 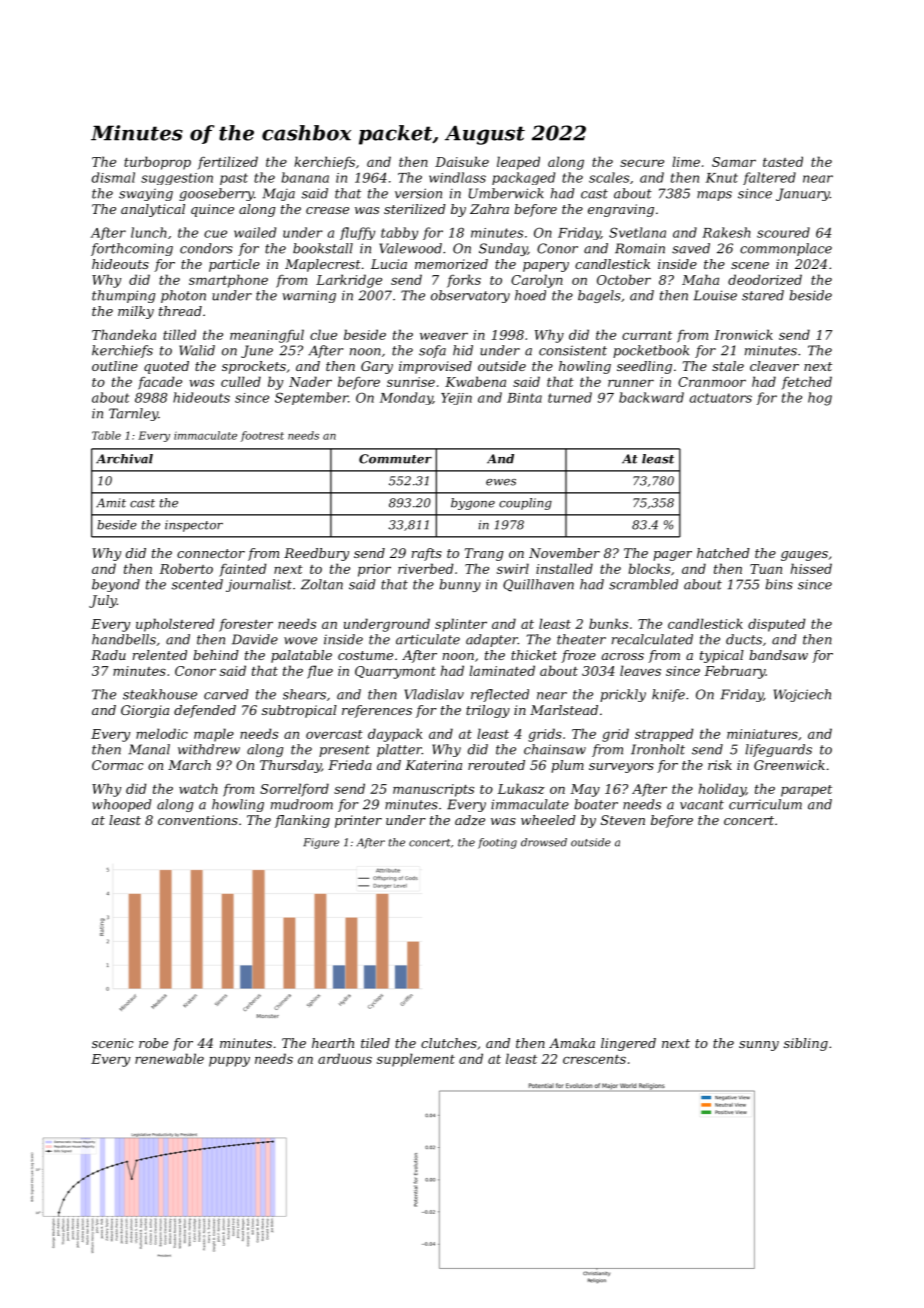 I want to click on pager, so click(x=672, y=556).
